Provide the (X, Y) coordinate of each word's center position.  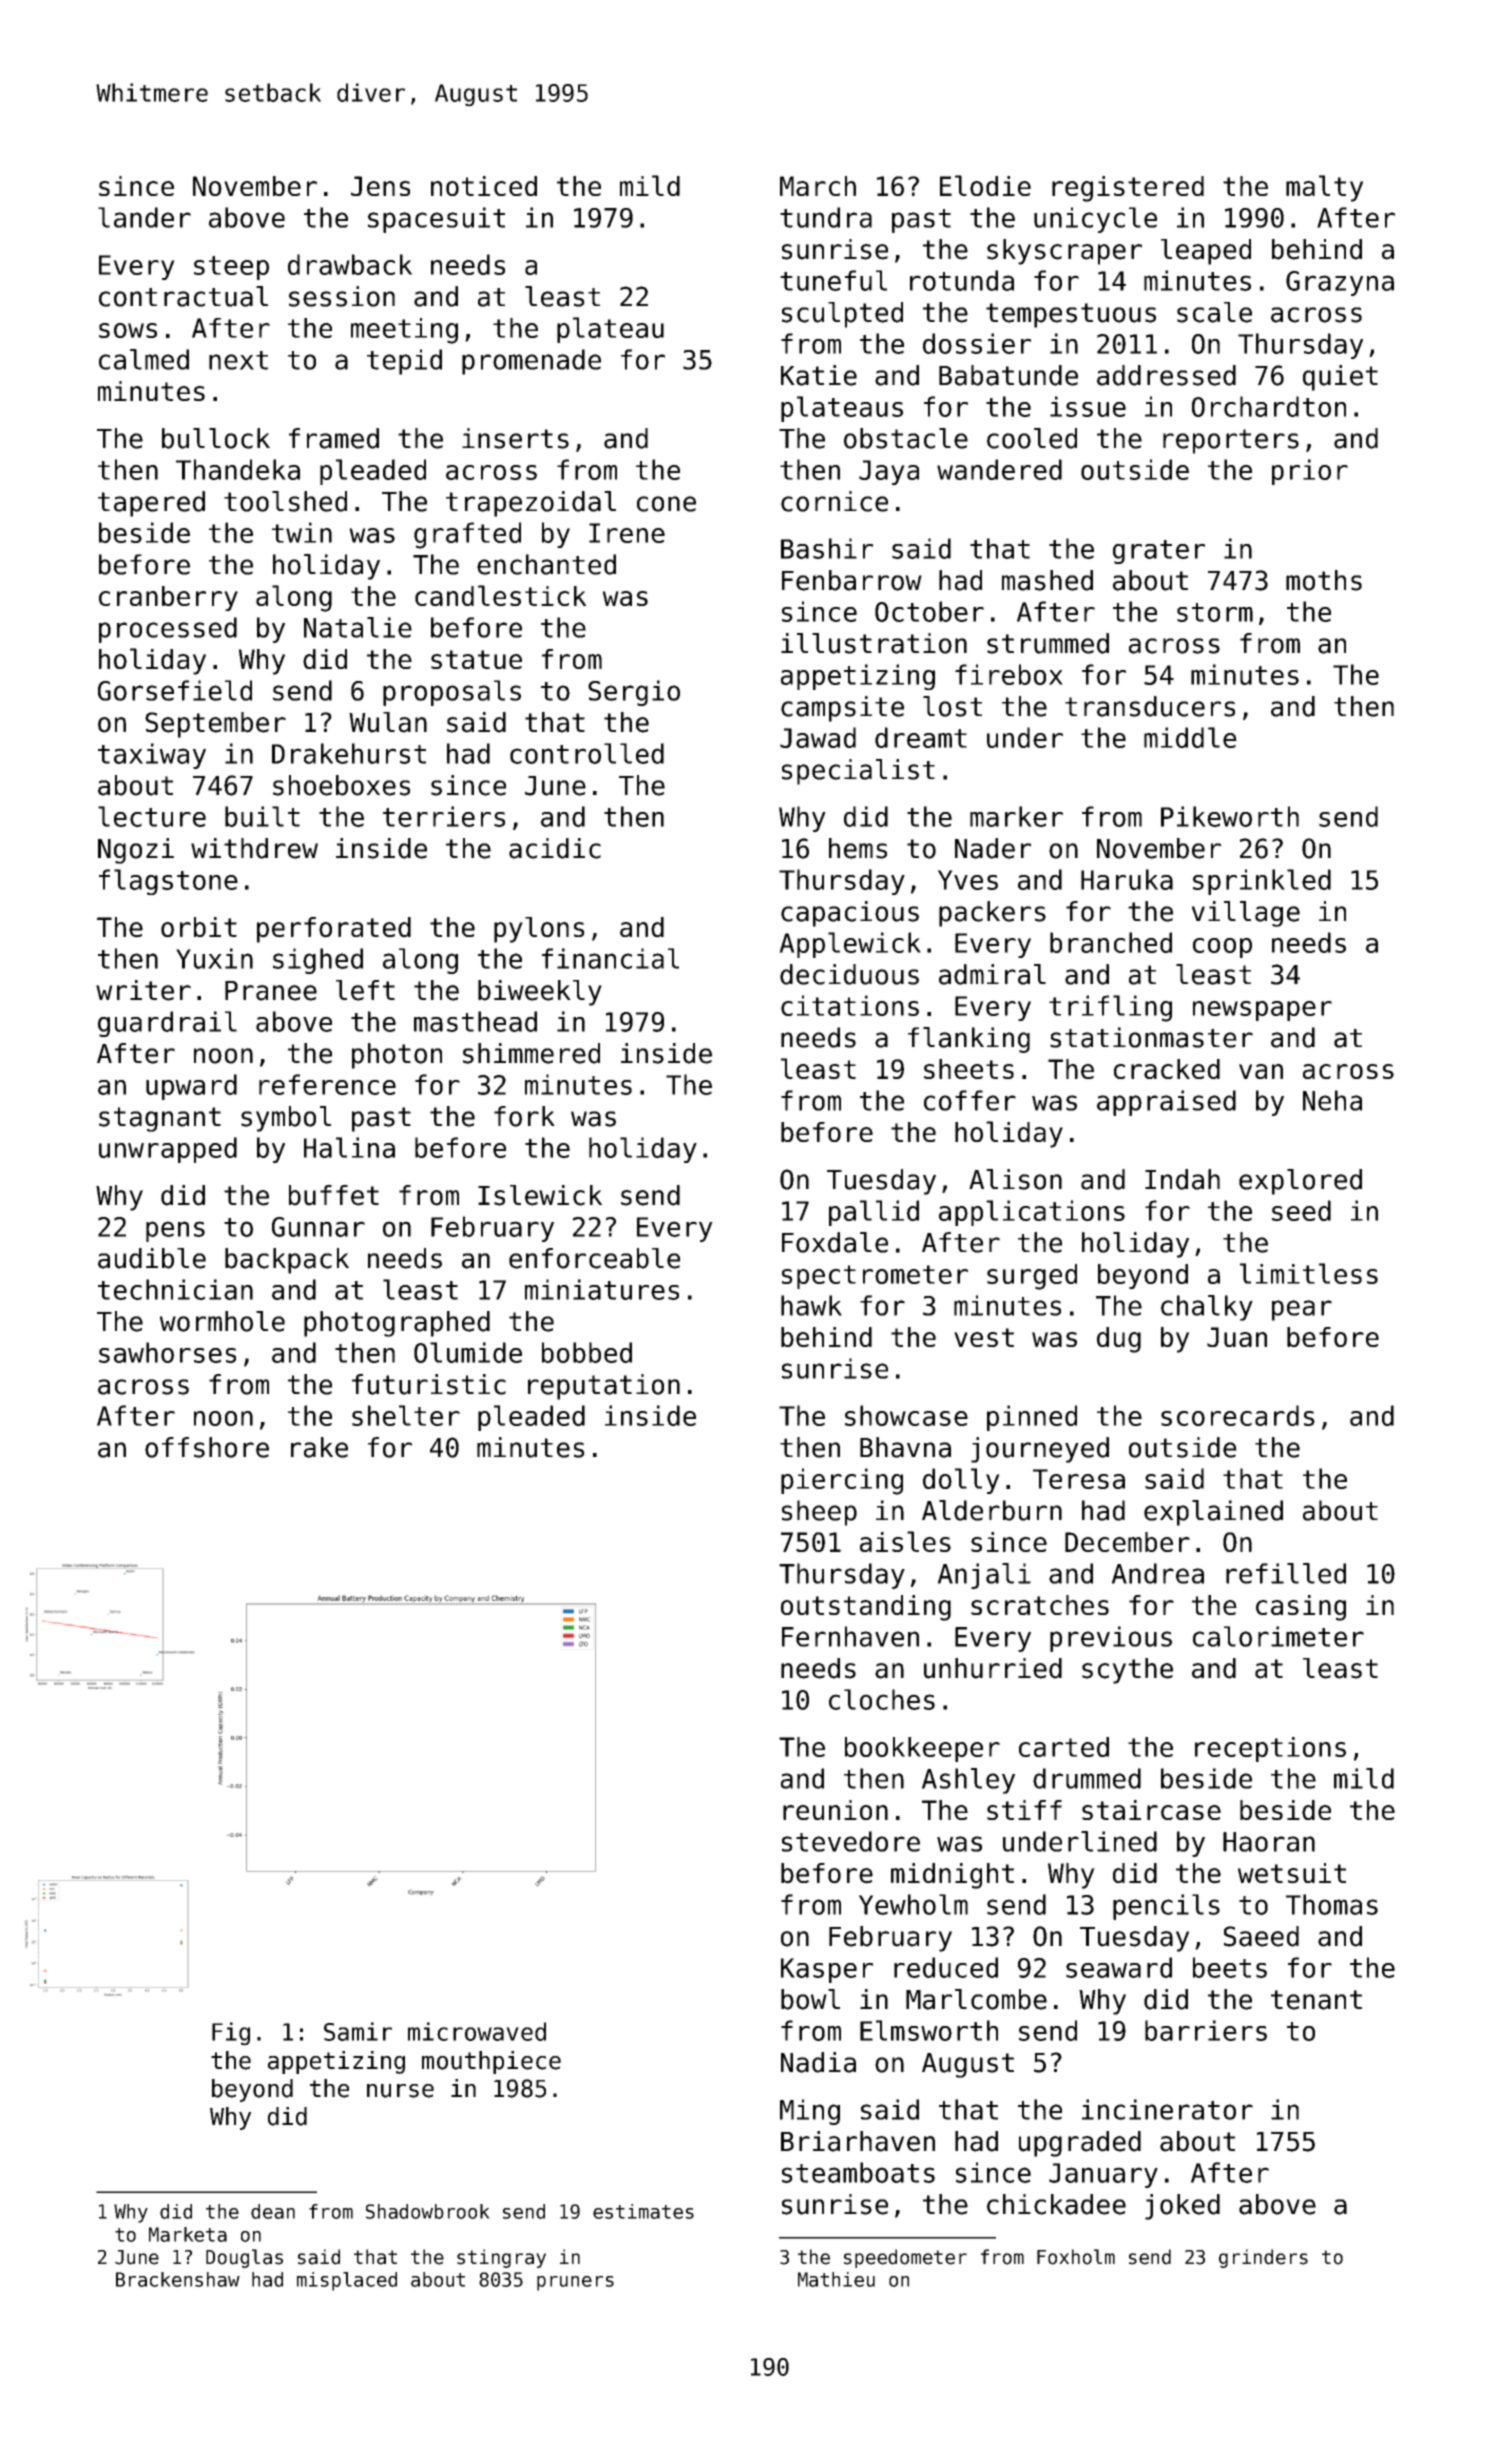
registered (1128, 189)
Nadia (818, 2062)
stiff (1024, 1810)
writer (143, 990)
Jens (380, 186)
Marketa (188, 2234)
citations (850, 1005)
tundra (826, 217)
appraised (1166, 1103)
